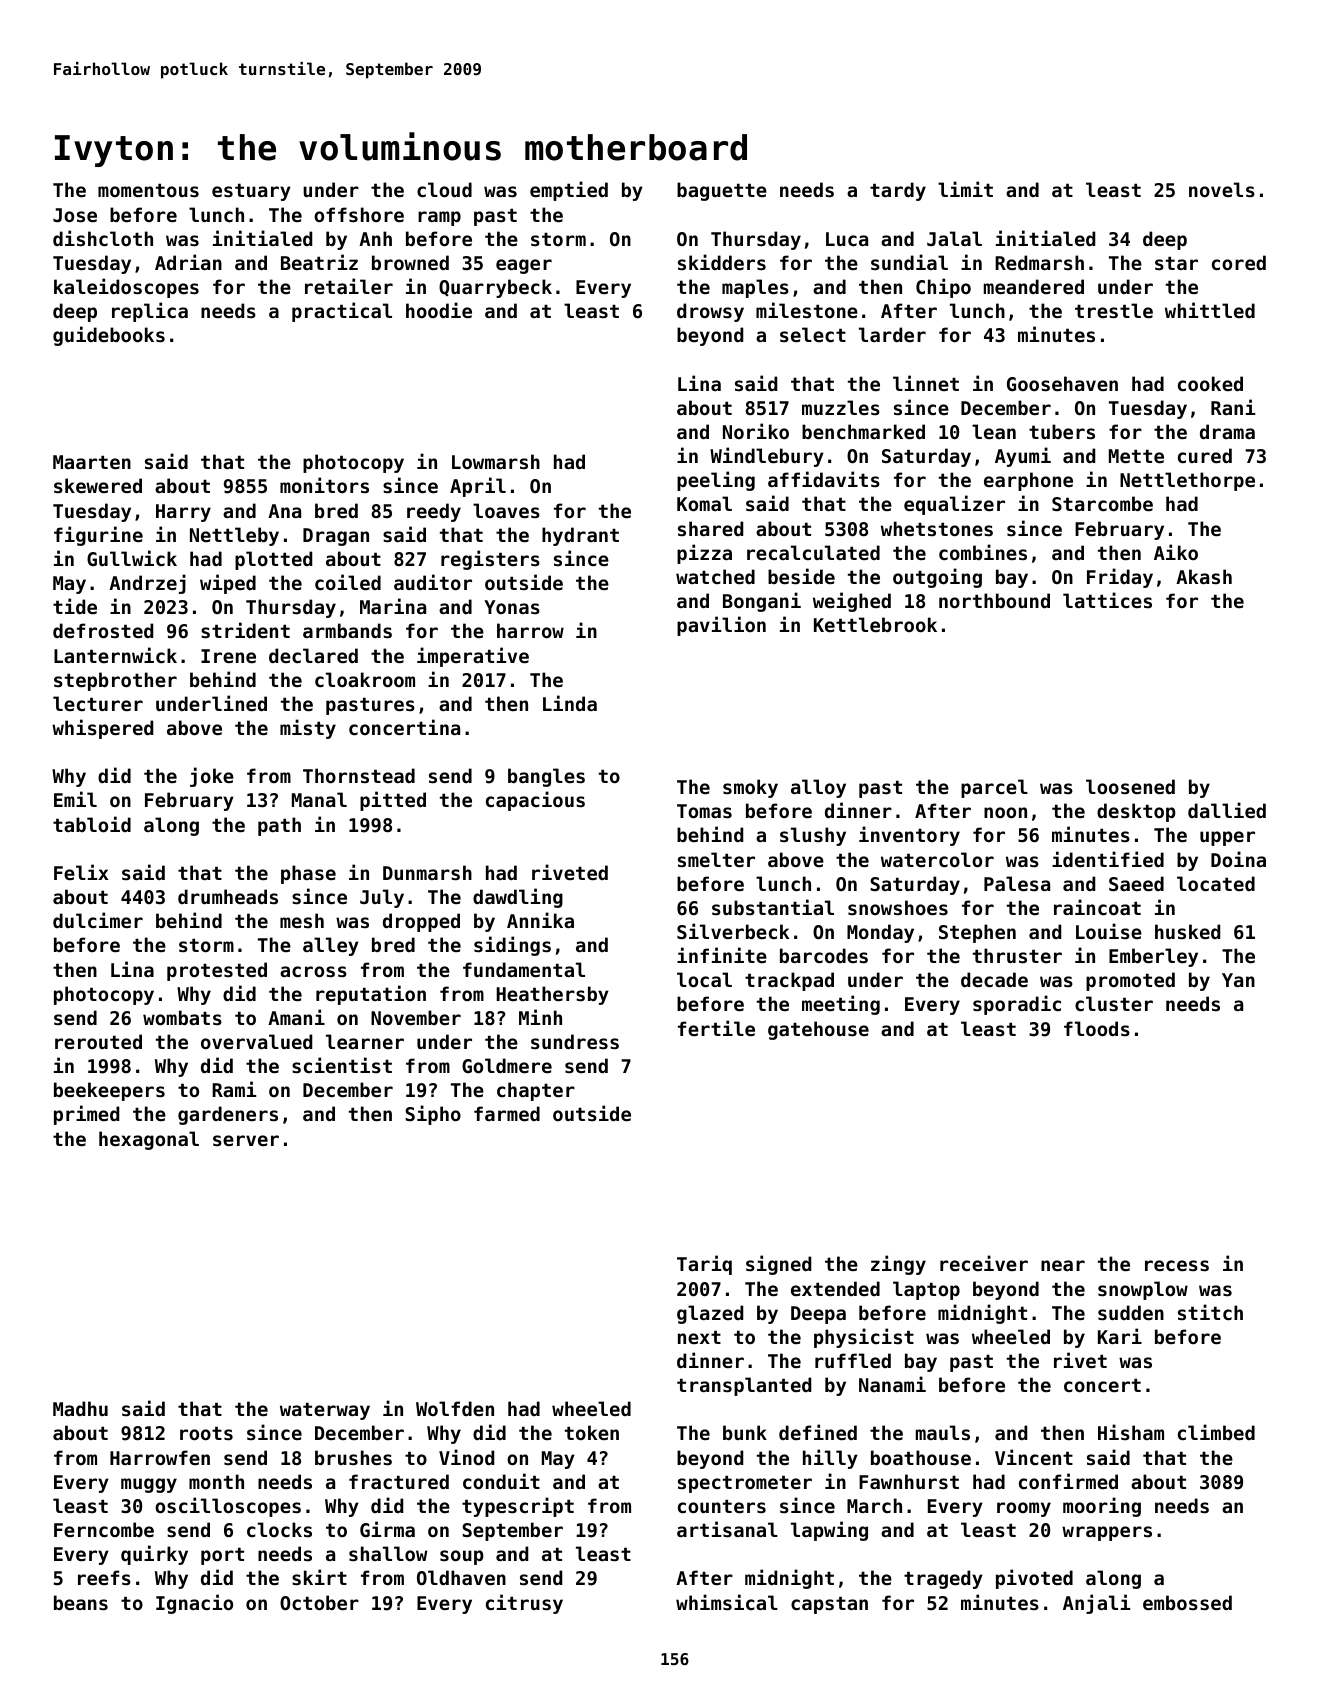  I want to click on shared, so click(710, 528).
